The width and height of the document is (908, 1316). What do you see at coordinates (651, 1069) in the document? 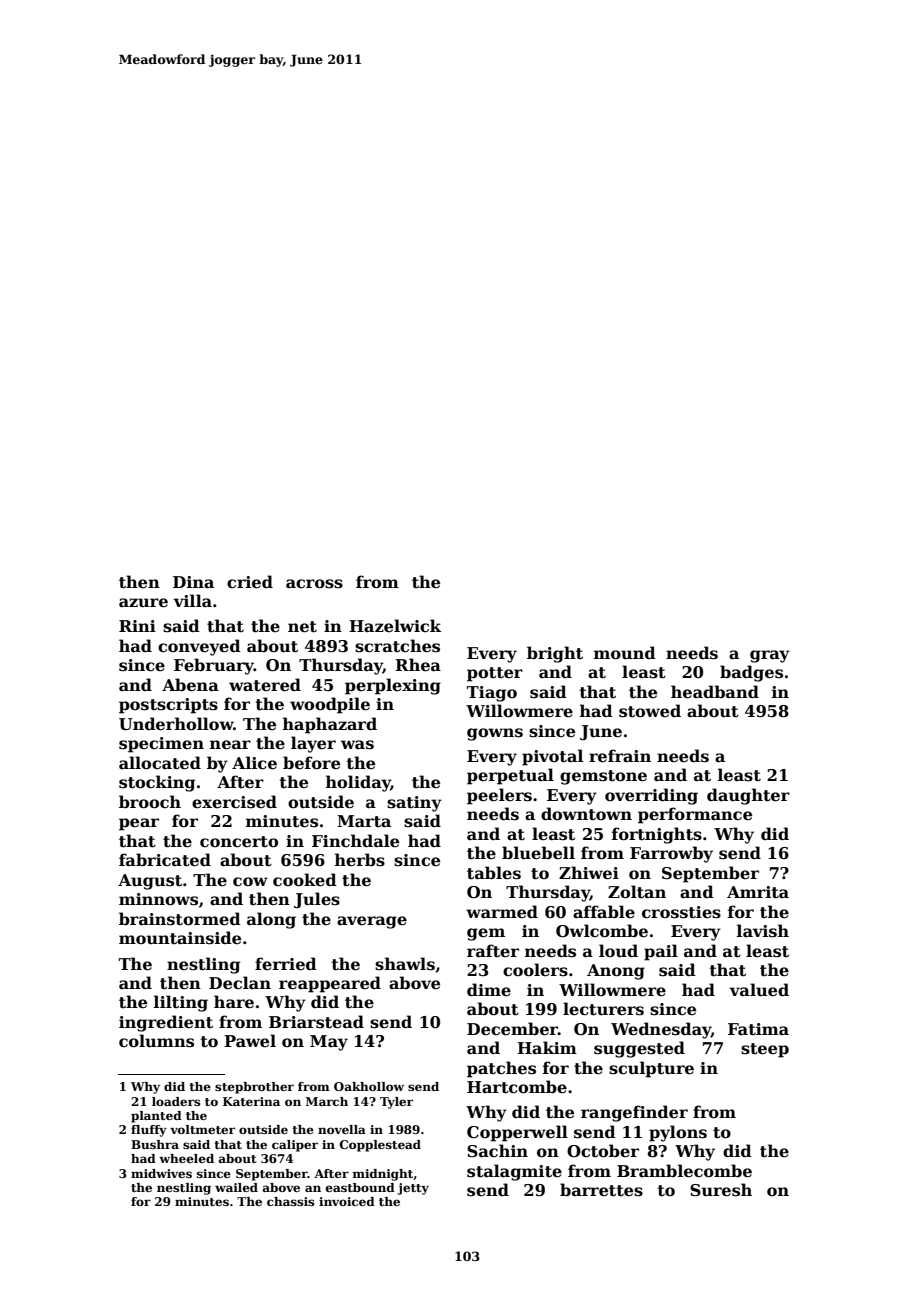
I see `sculpture` at bounding box center [651, 1069].
